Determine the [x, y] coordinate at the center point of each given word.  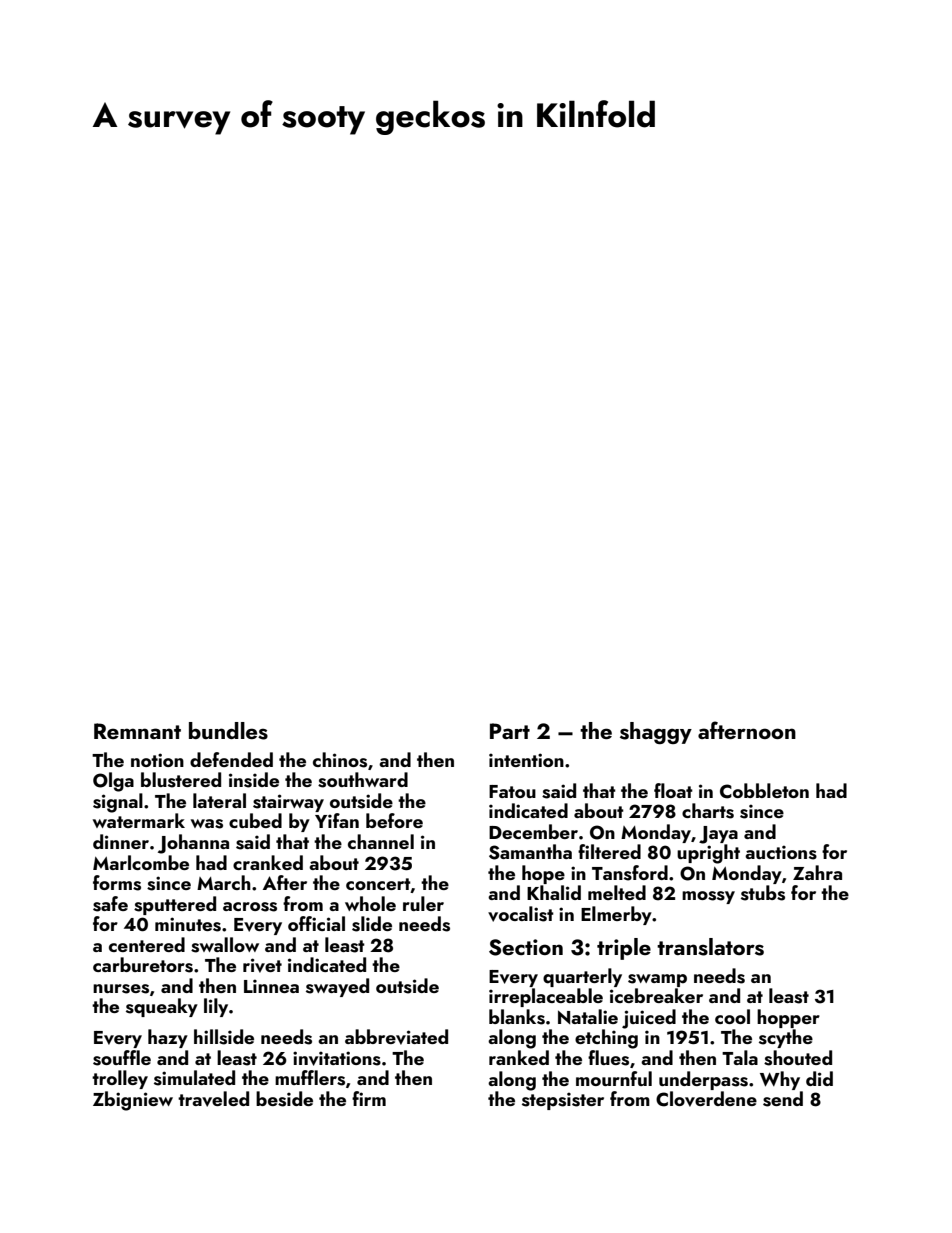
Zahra [817, 872]
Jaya [718, 835]
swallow [225, 945]
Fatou [512, 791]
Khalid [554, 892]
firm [369, 1098]
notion [157, 760]
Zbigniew [133, 1101]
